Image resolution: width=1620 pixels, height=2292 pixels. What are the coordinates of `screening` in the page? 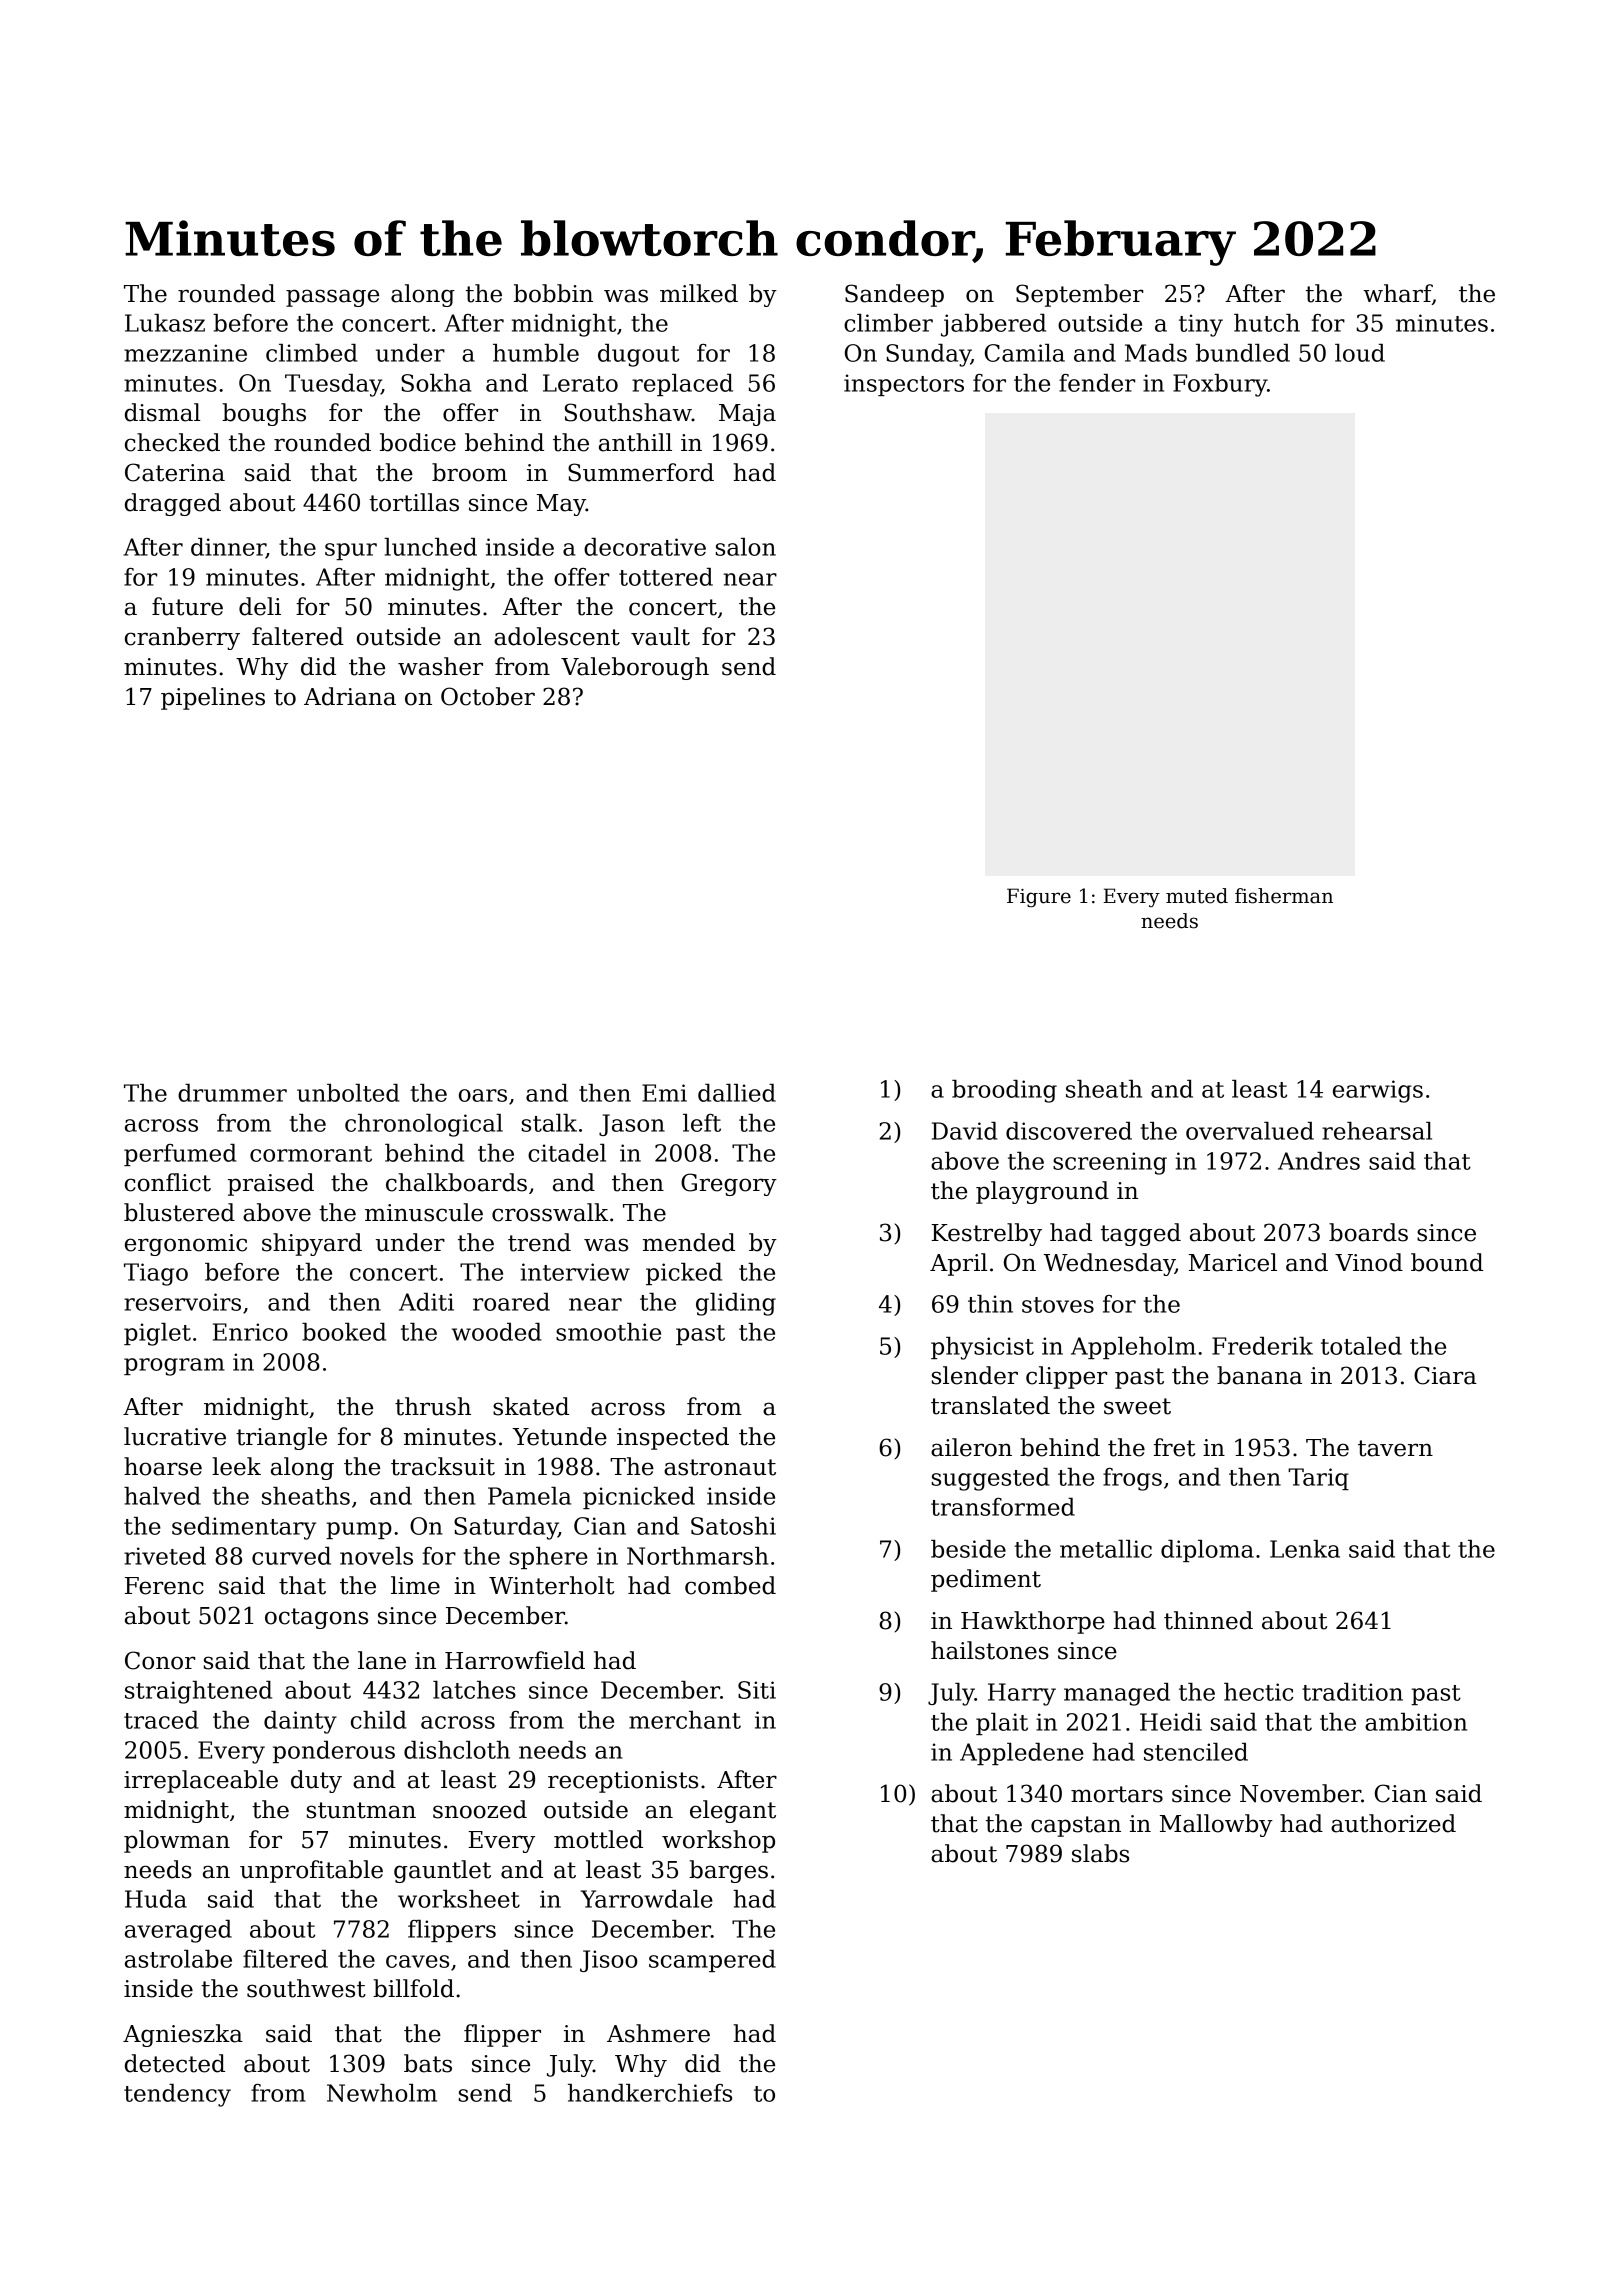 It's located at (1110, 1163).
